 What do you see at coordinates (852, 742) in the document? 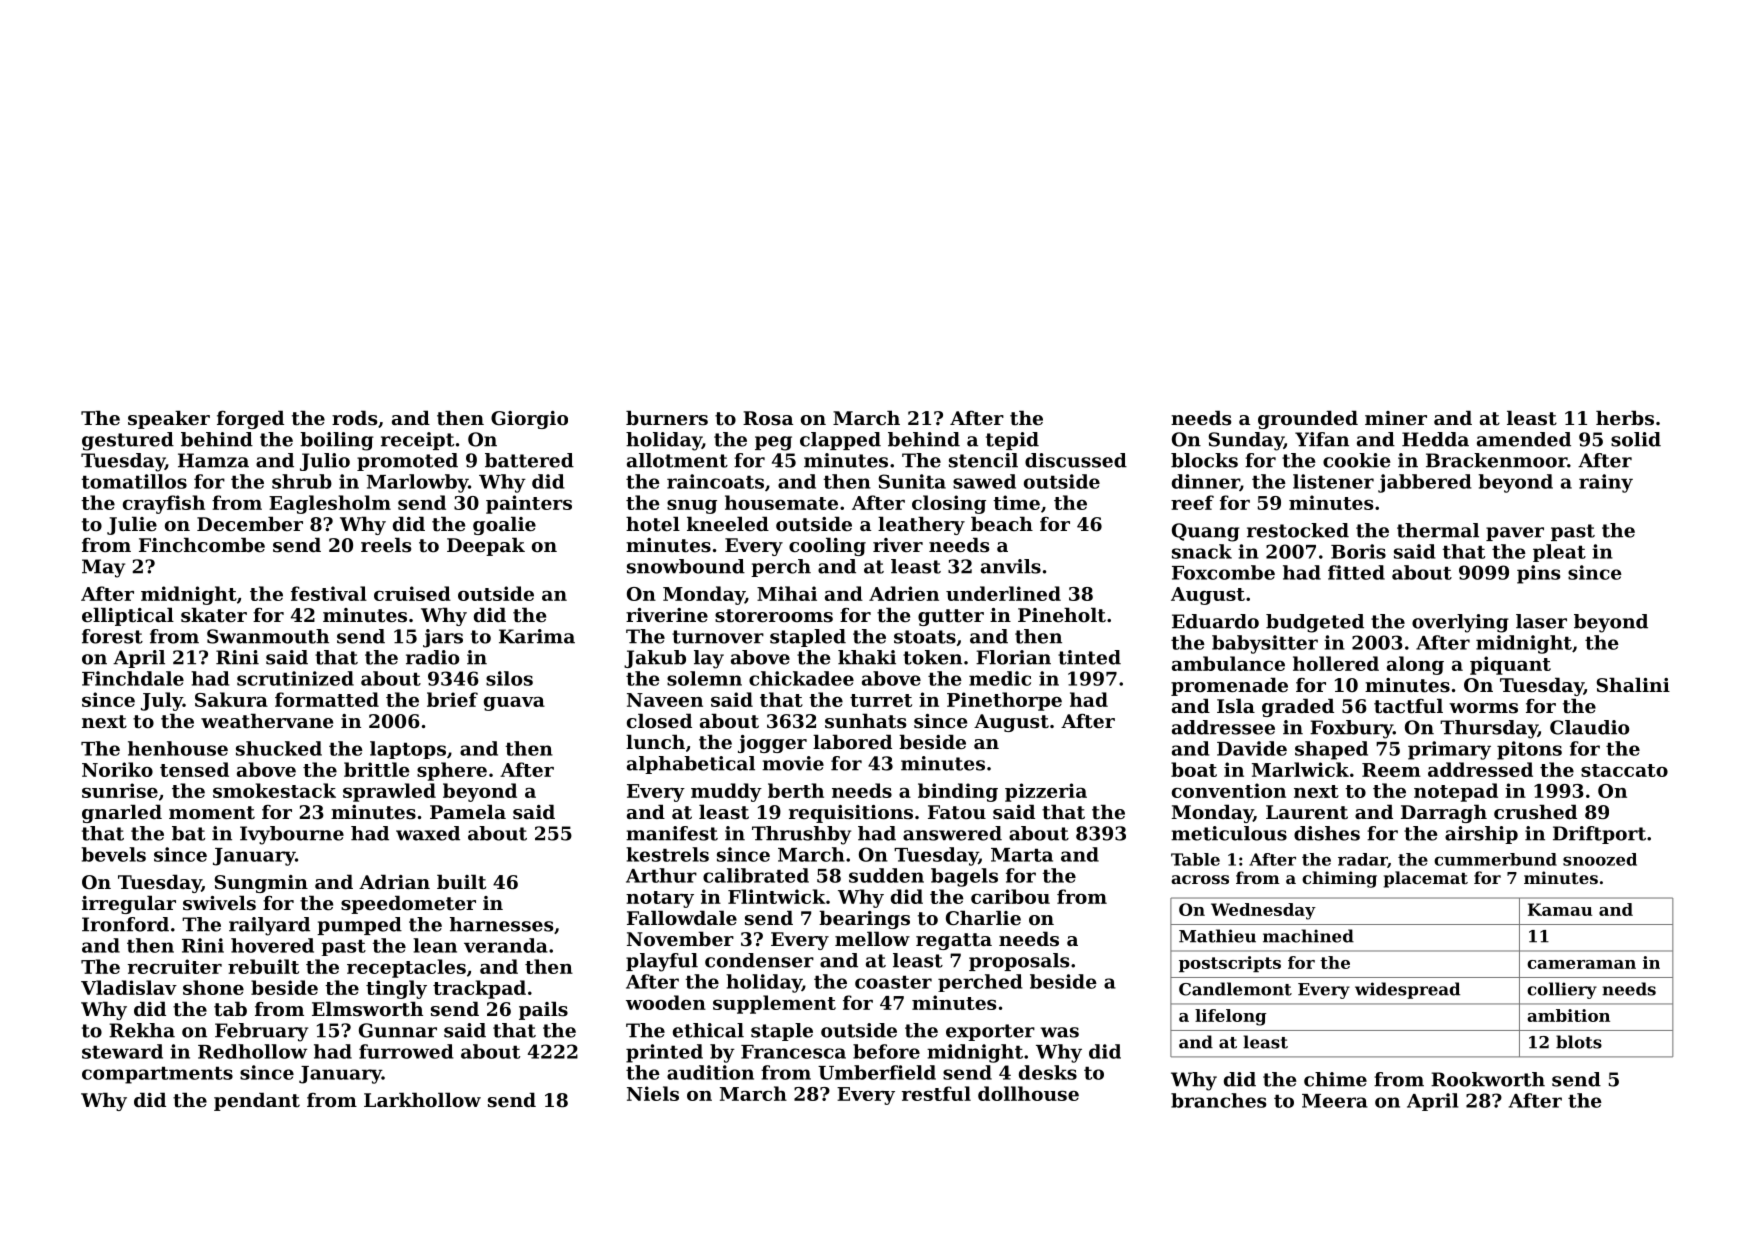
I see `labored` at bounding box center [852, 742].
